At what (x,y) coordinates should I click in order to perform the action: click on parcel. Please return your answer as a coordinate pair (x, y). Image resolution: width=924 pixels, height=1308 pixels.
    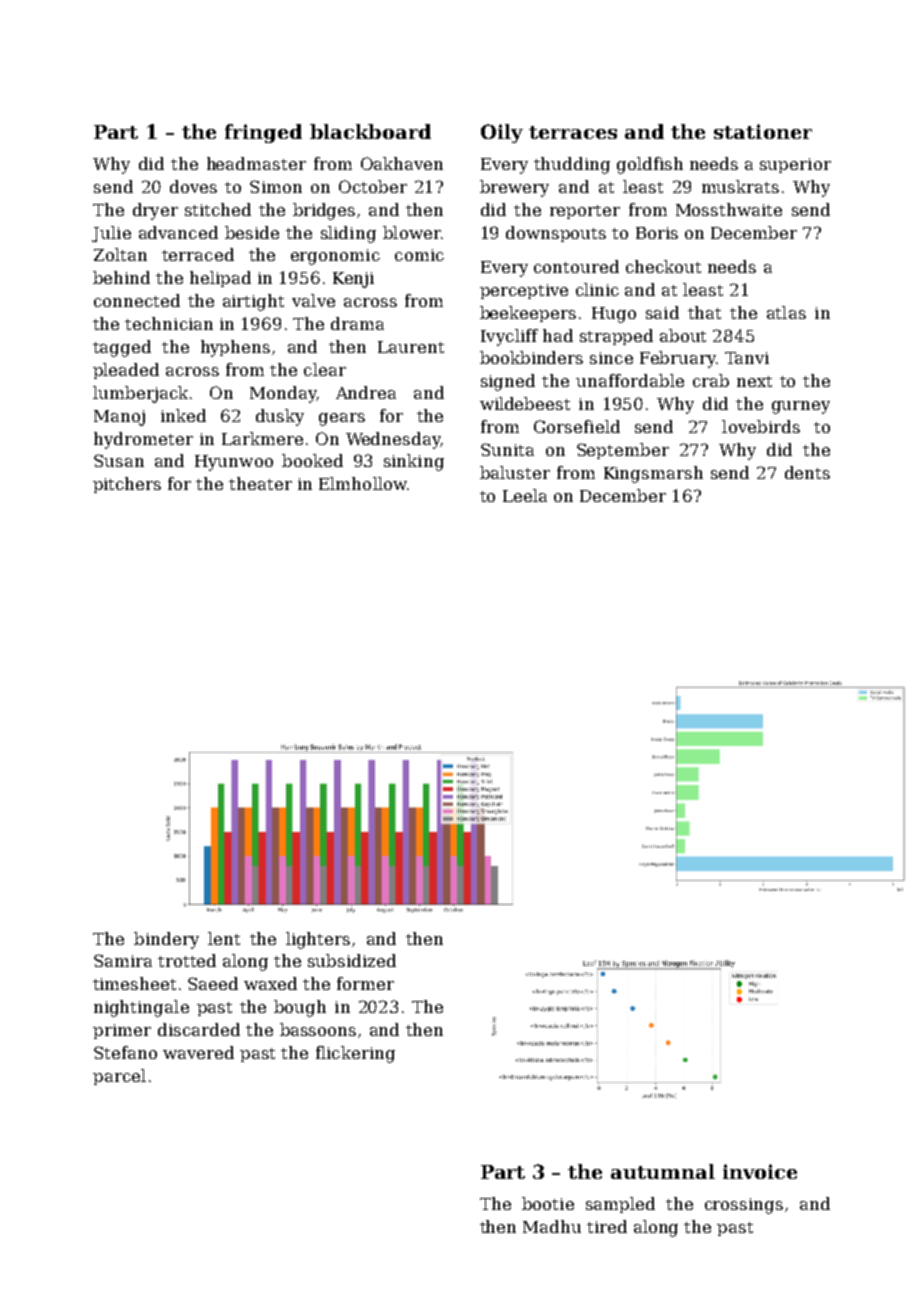
    Looking at the image, I should click on (119, 1077).
